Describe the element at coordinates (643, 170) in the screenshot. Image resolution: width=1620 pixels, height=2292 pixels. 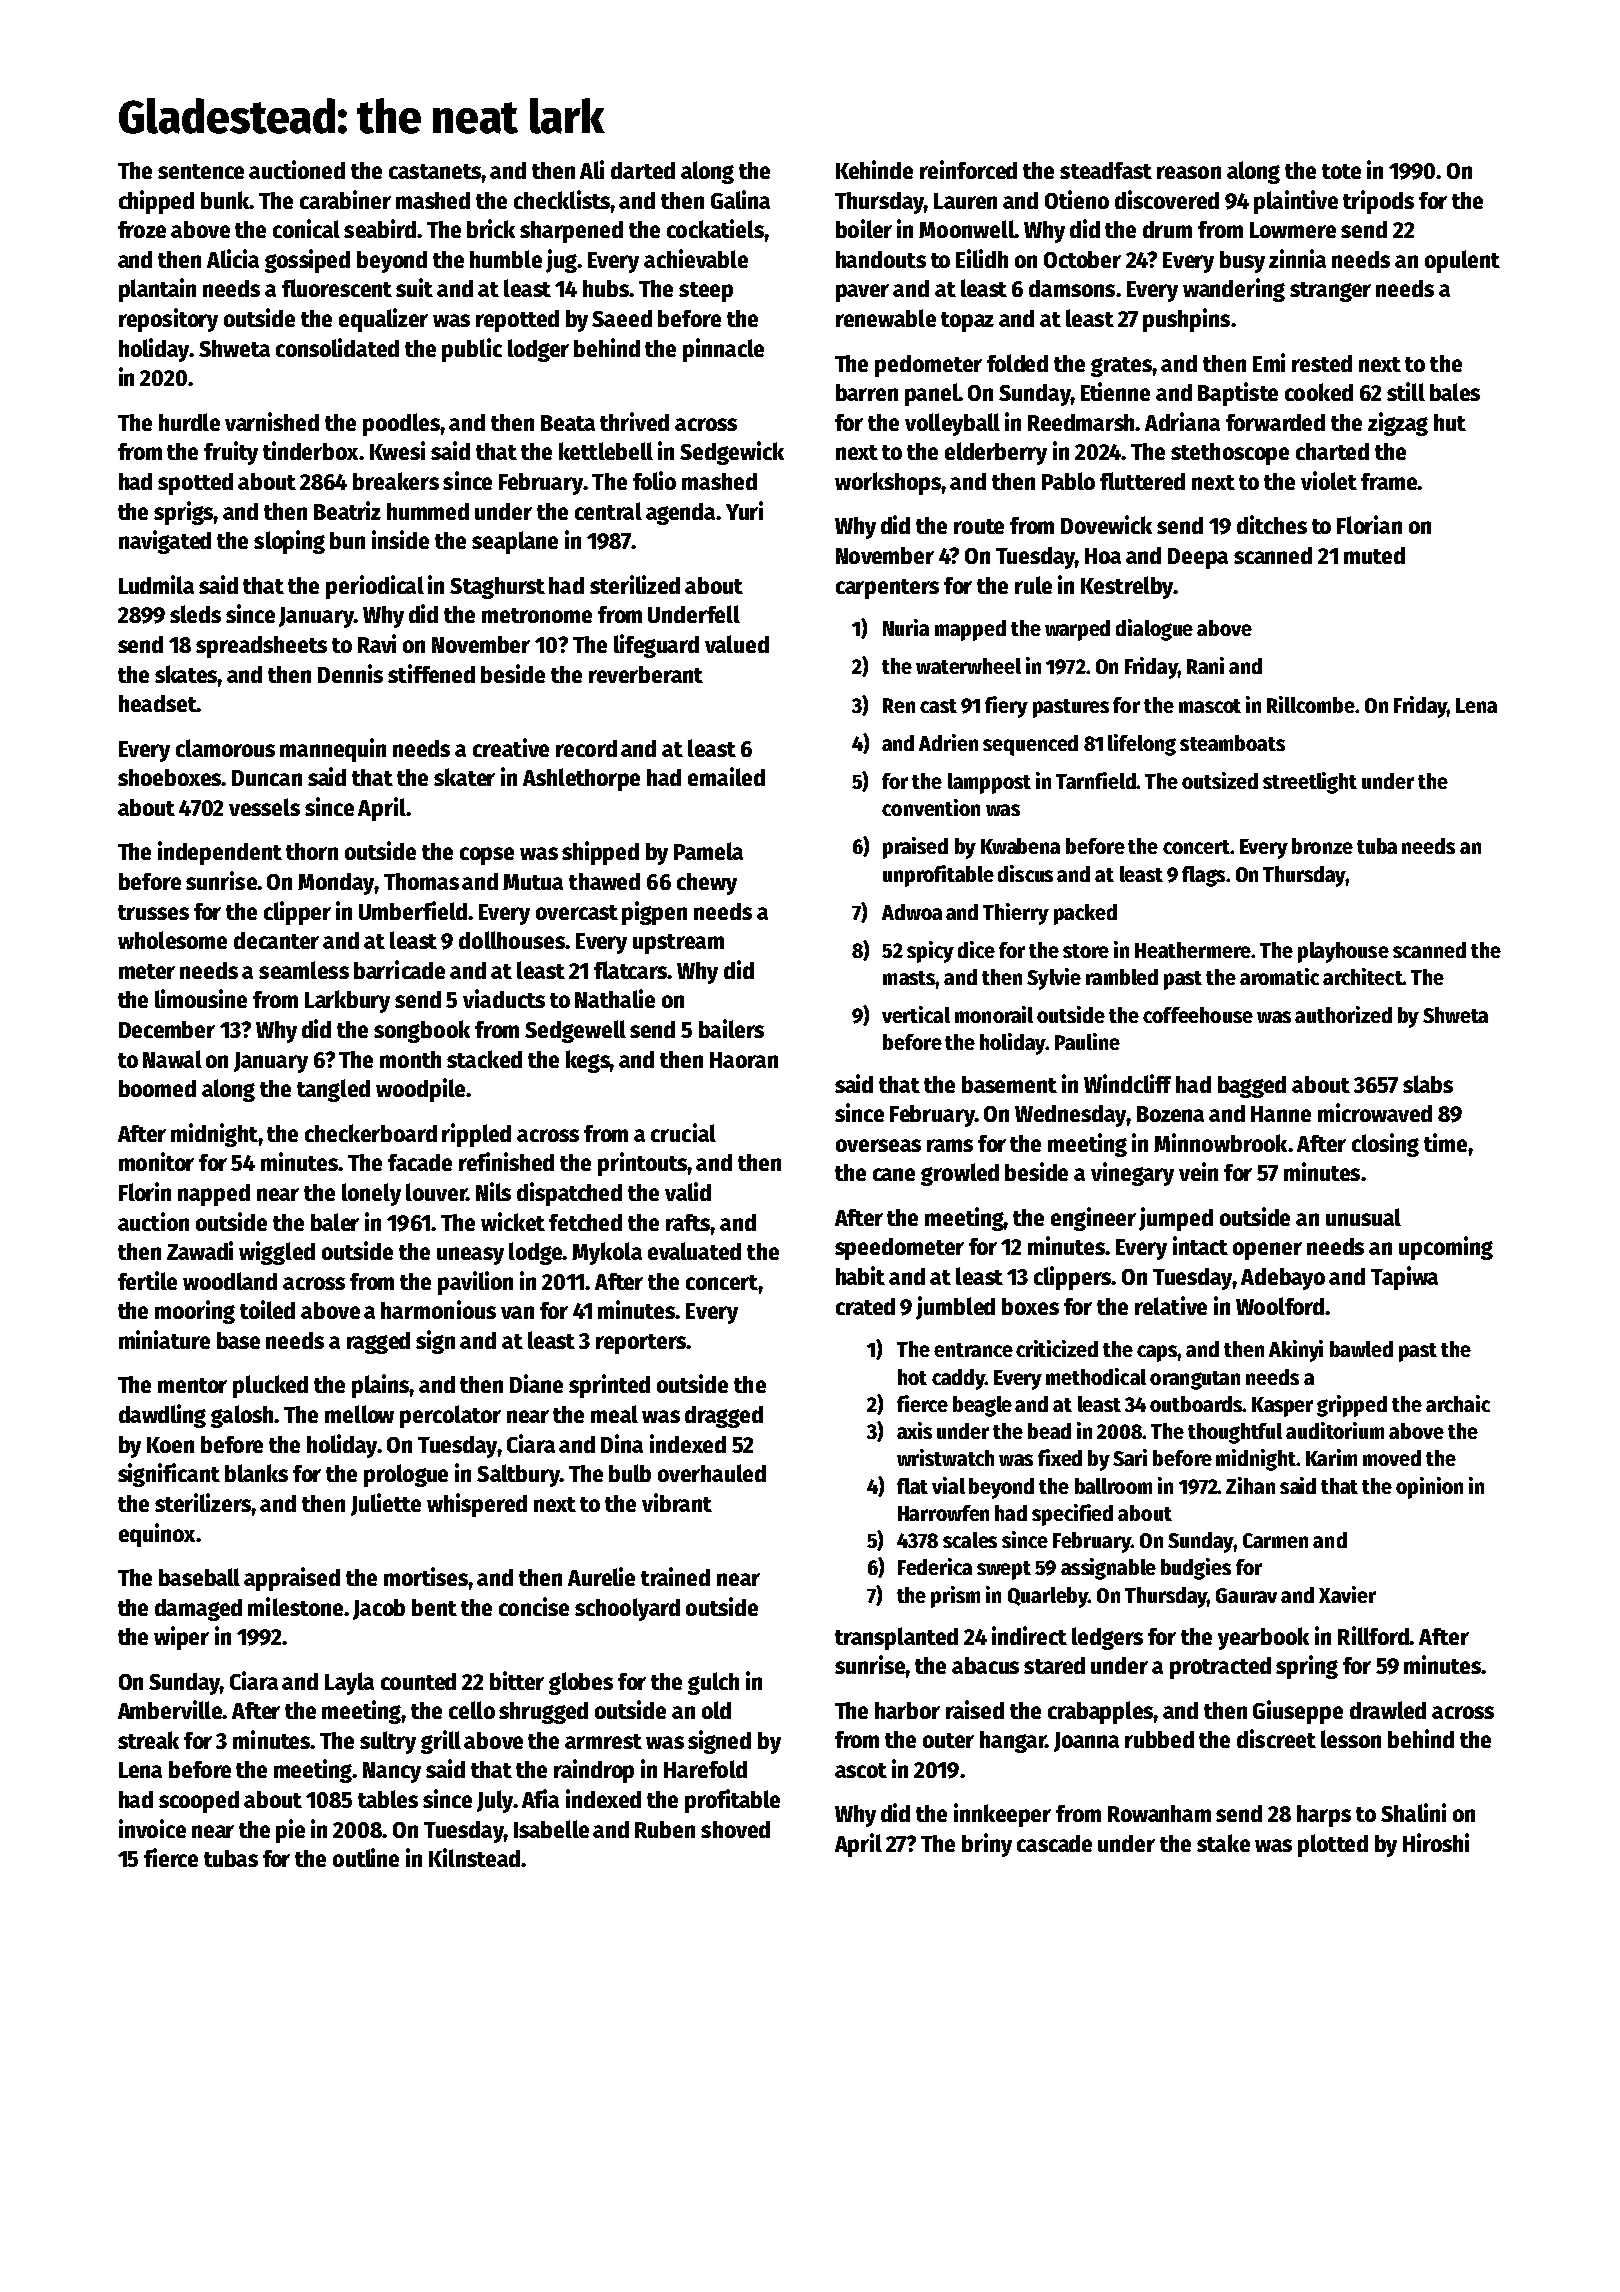
I see `darted` at that location.
